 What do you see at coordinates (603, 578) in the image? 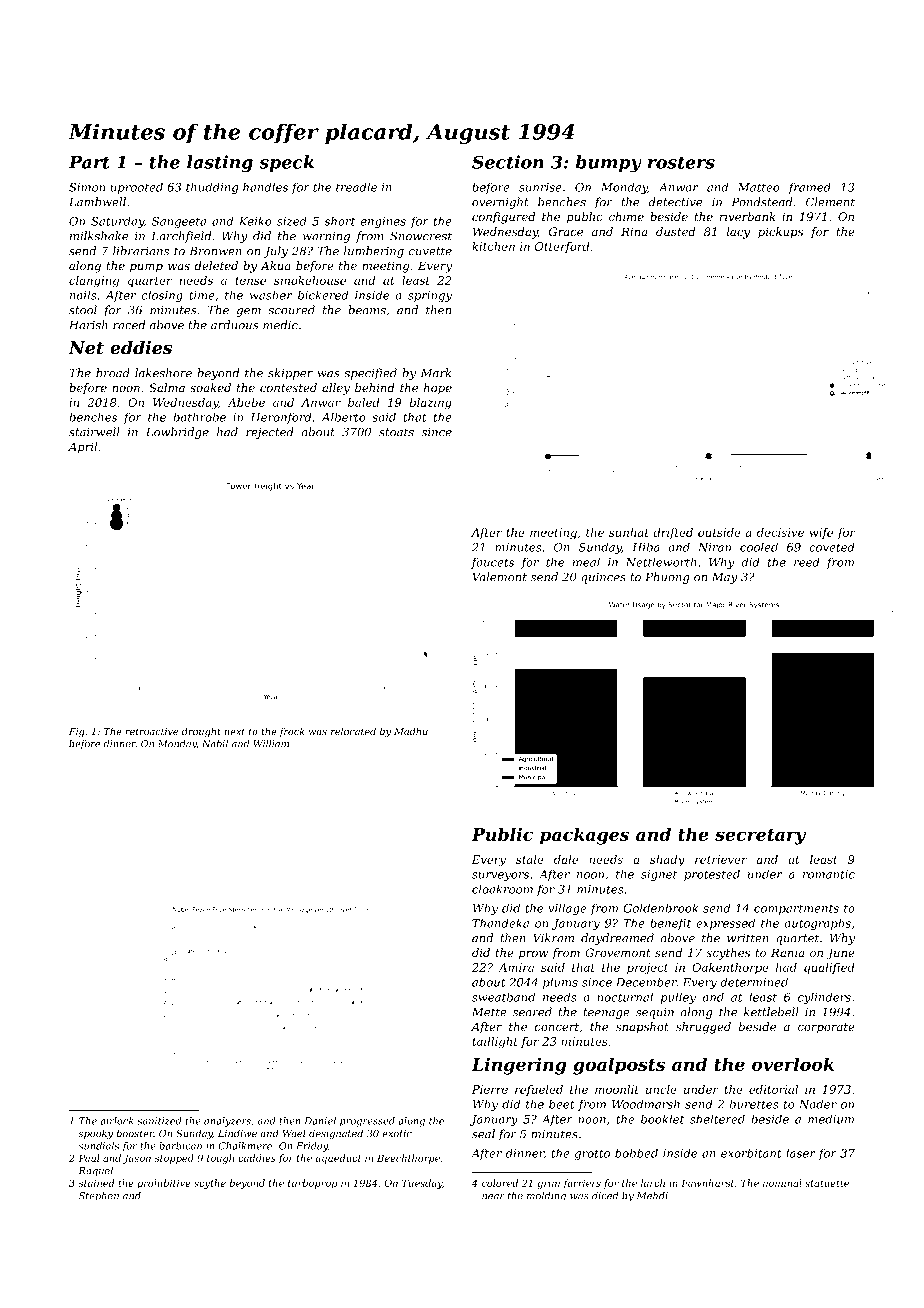
I see `quinces` at bounding box center [603, 578].
